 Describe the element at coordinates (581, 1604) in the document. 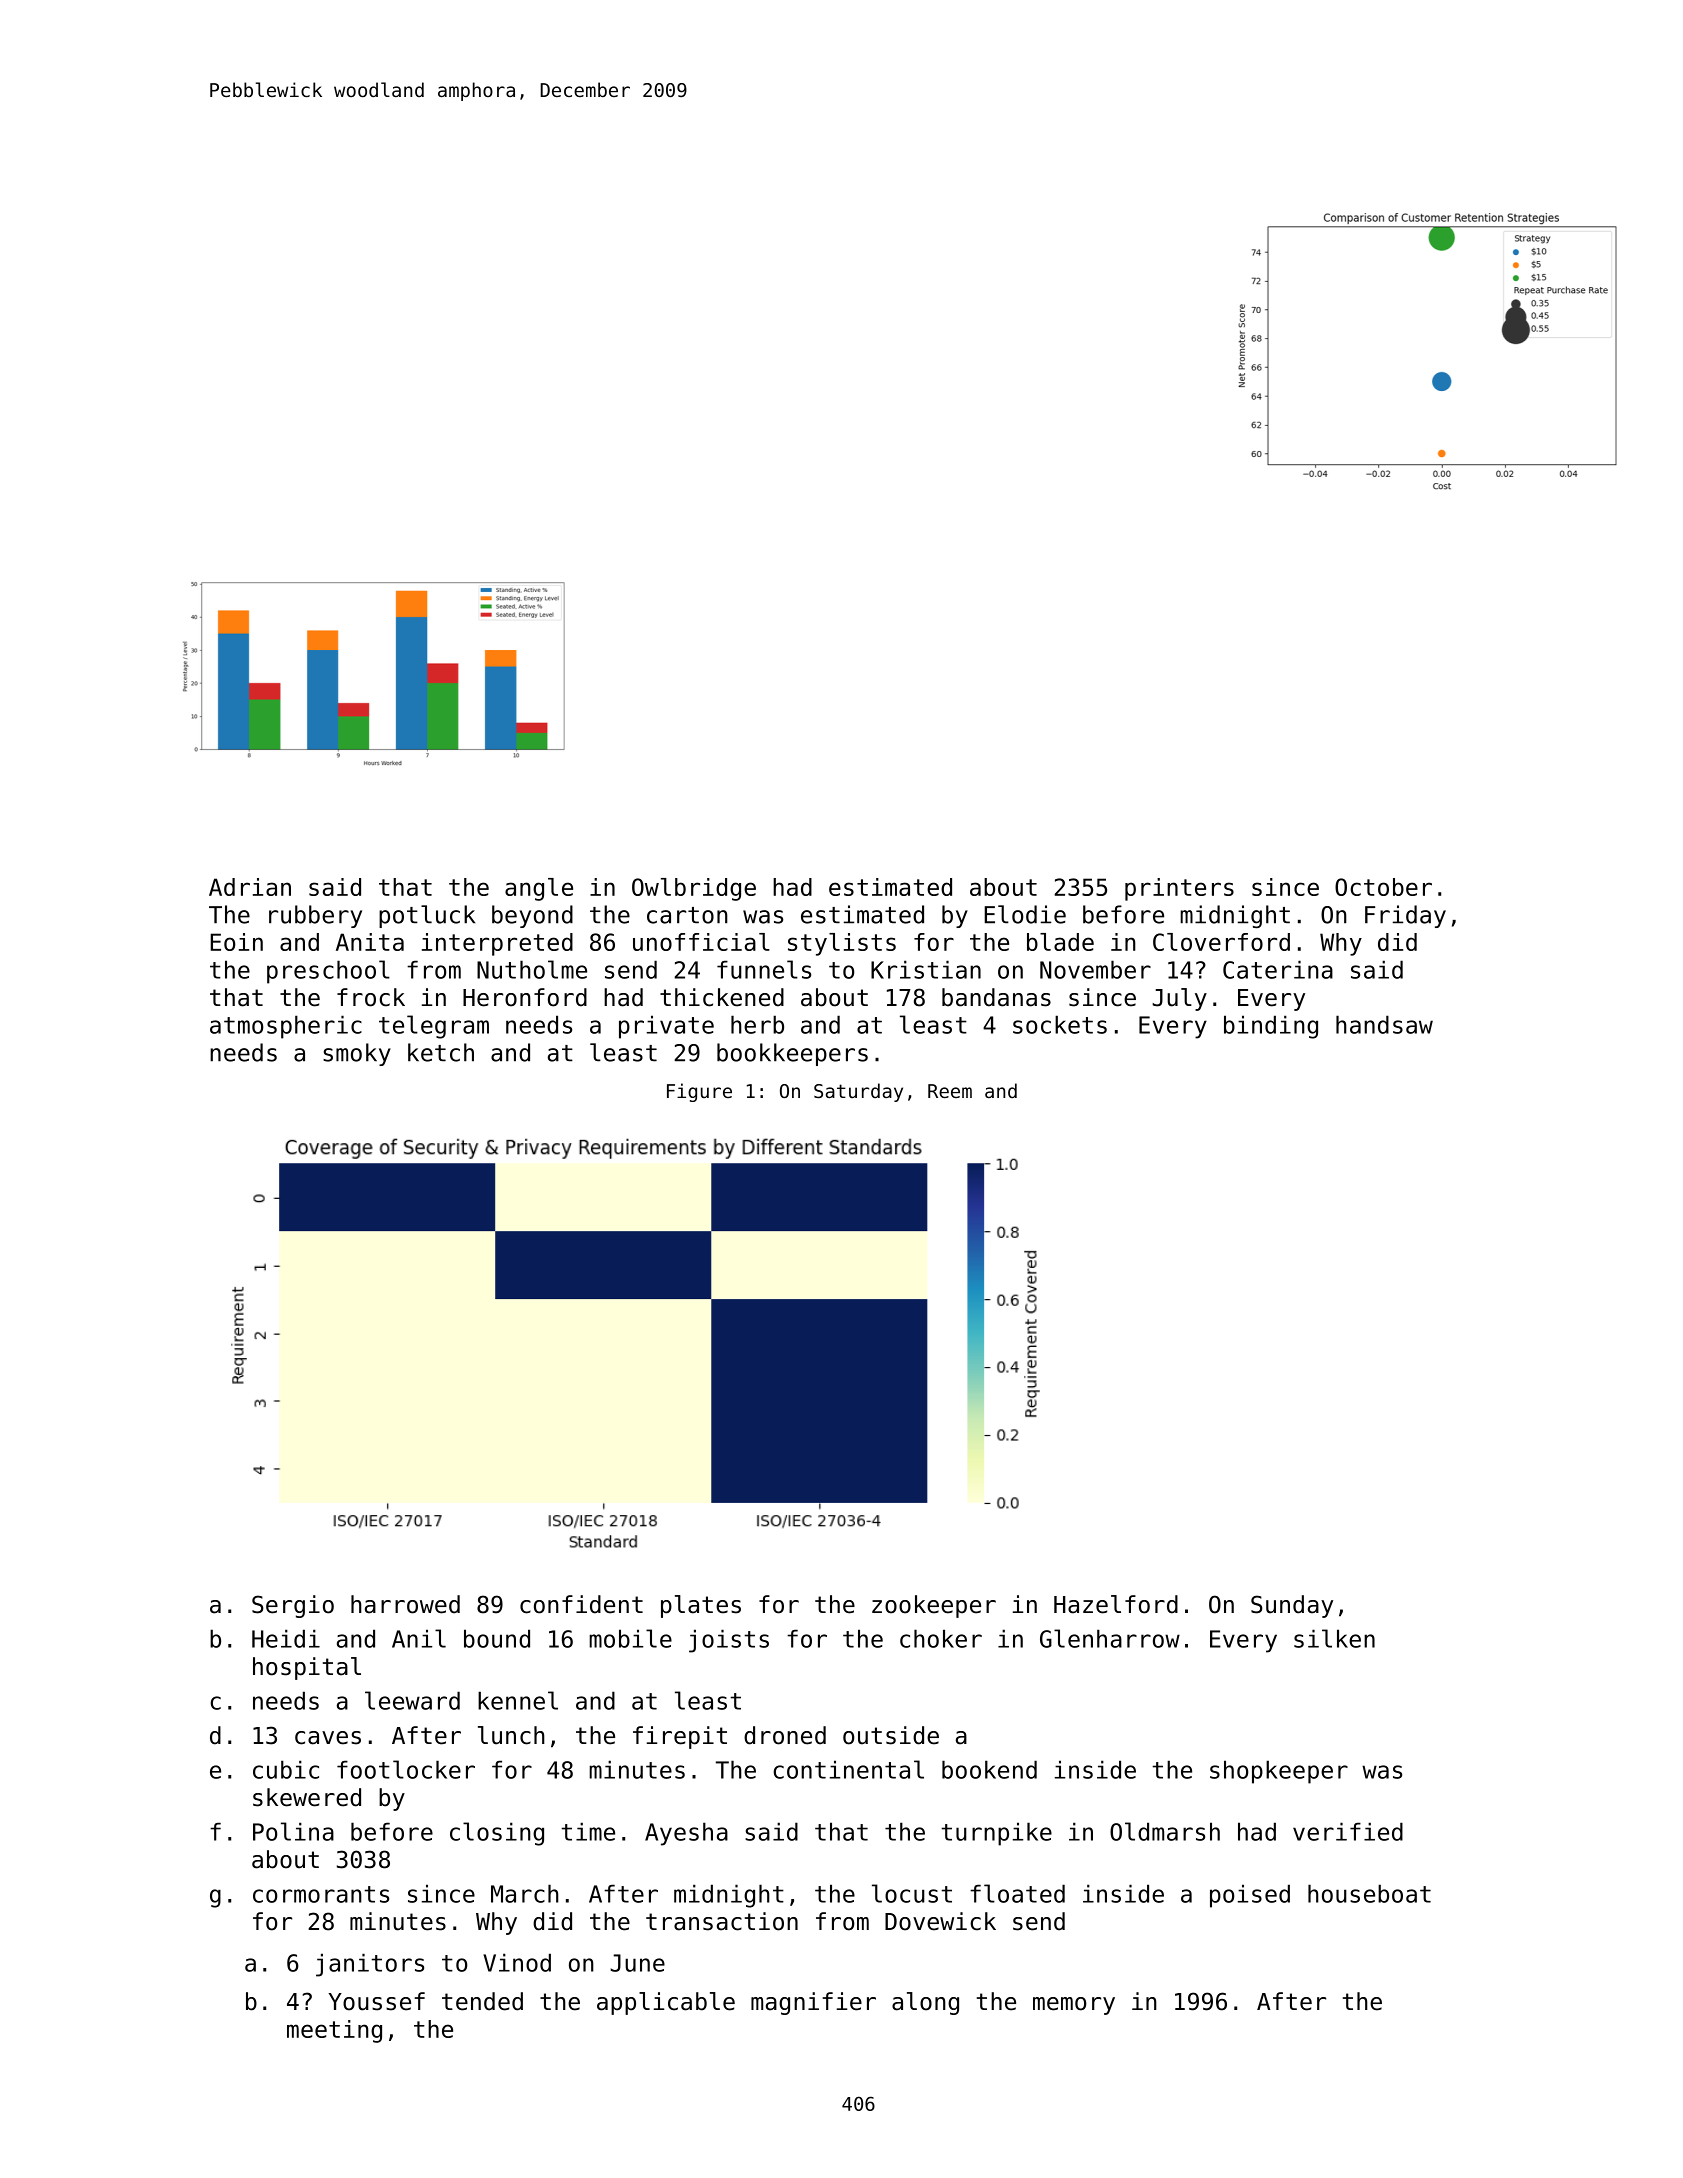

I see `confident` at that location.
